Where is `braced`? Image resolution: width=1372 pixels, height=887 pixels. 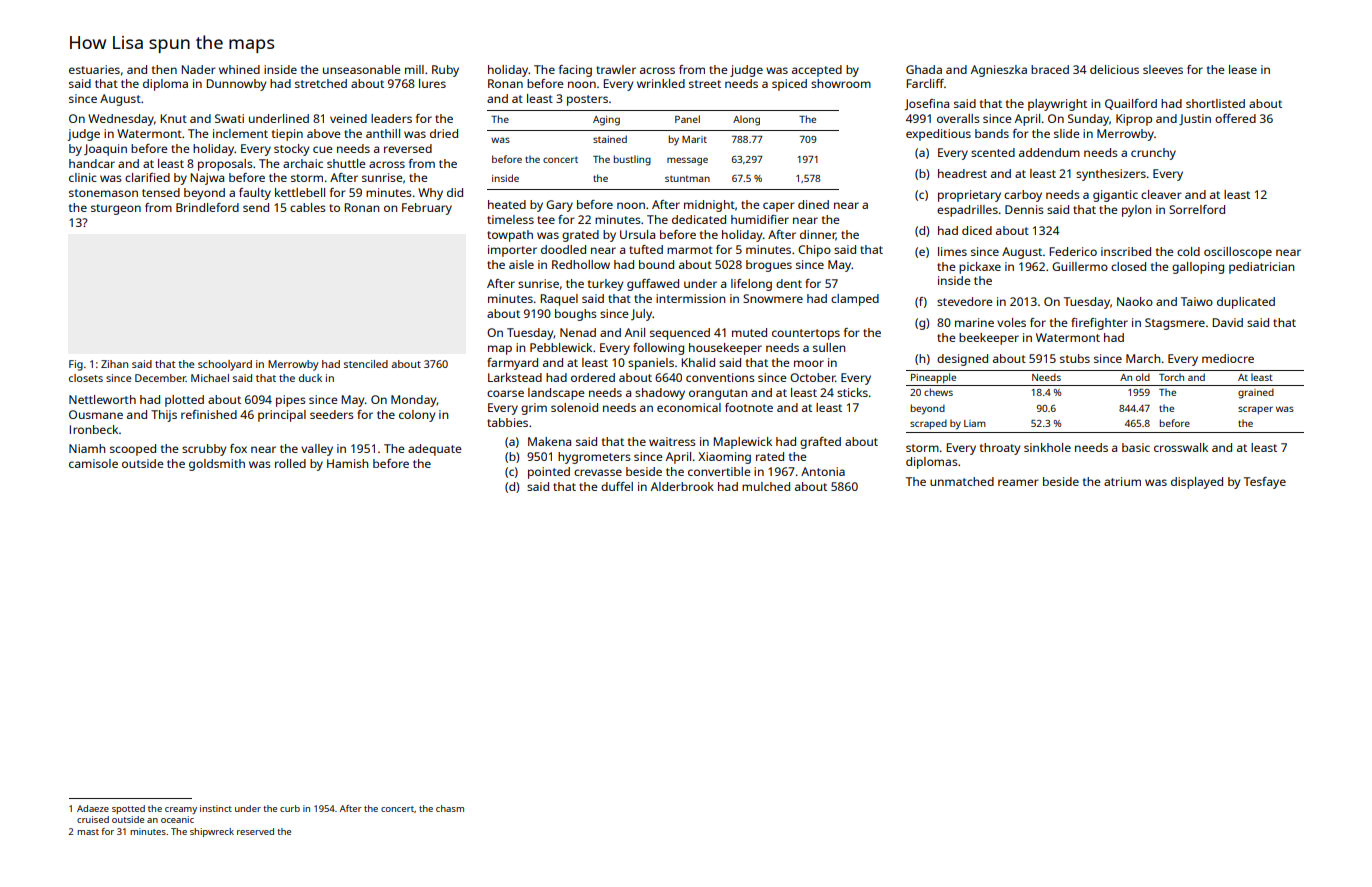 braced is located at coordinates (1050, 69).
